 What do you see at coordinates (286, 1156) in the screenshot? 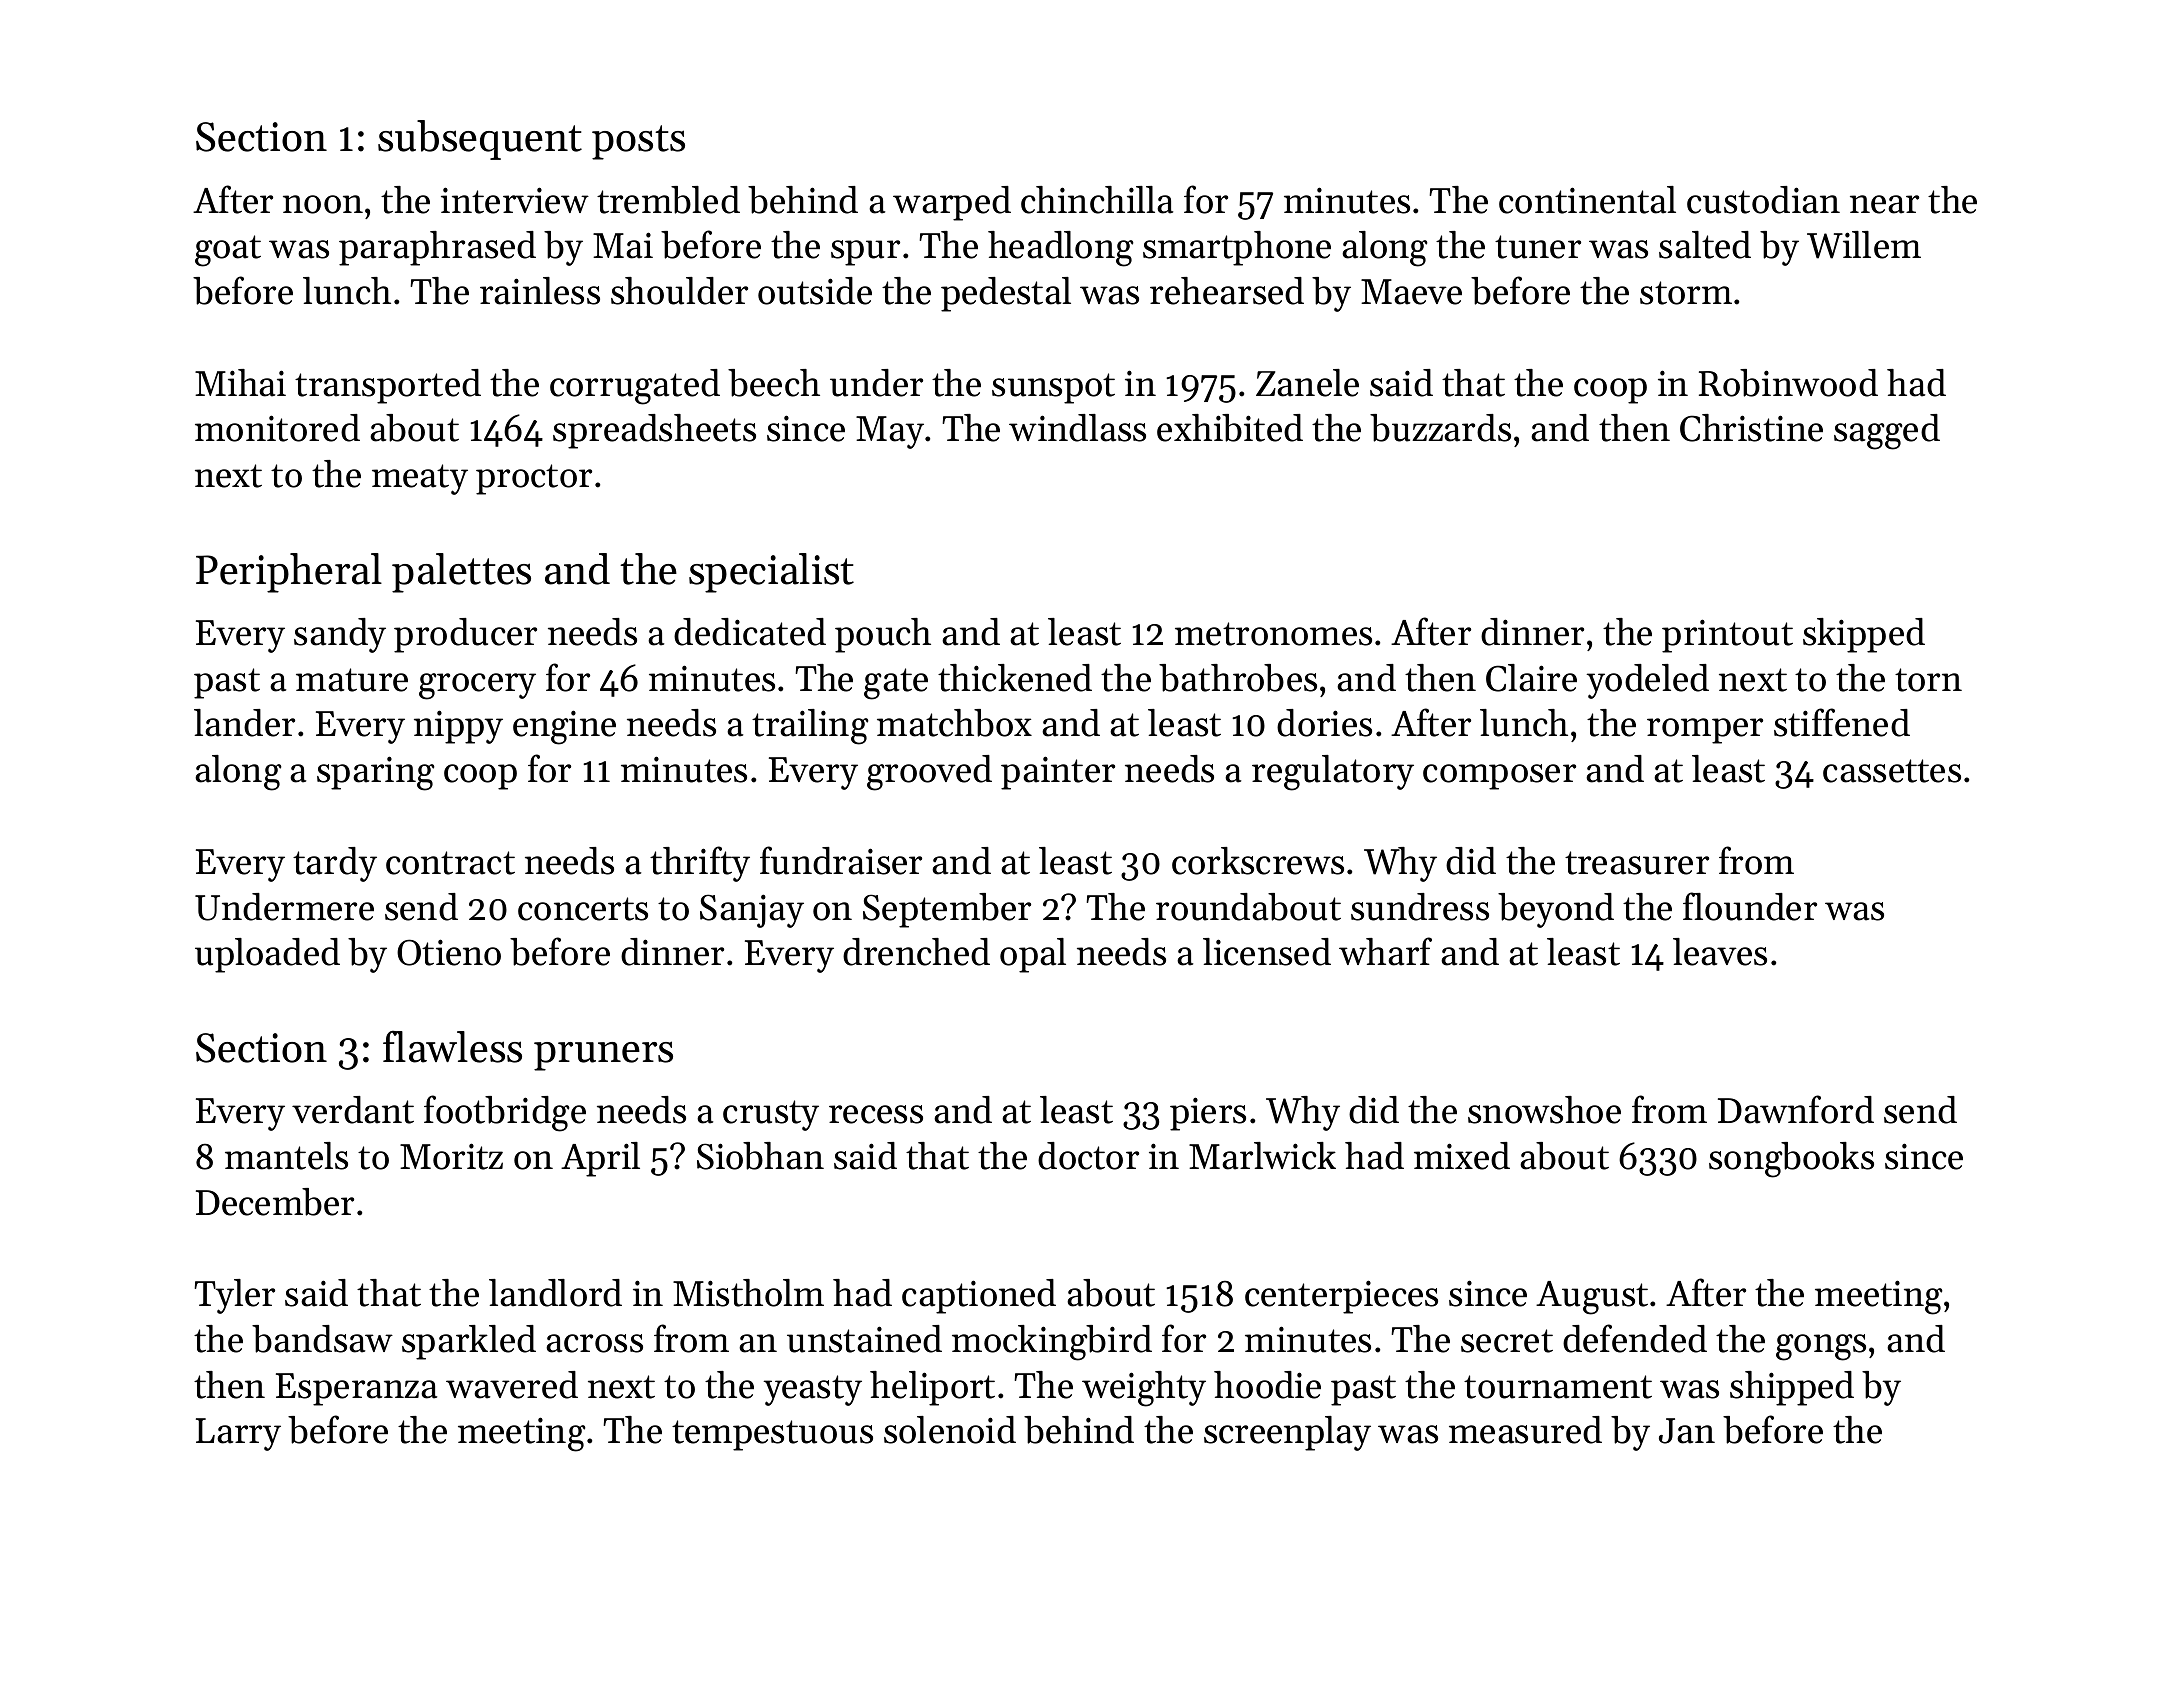
I see `mantels` at bounding box center [286, 1156].
